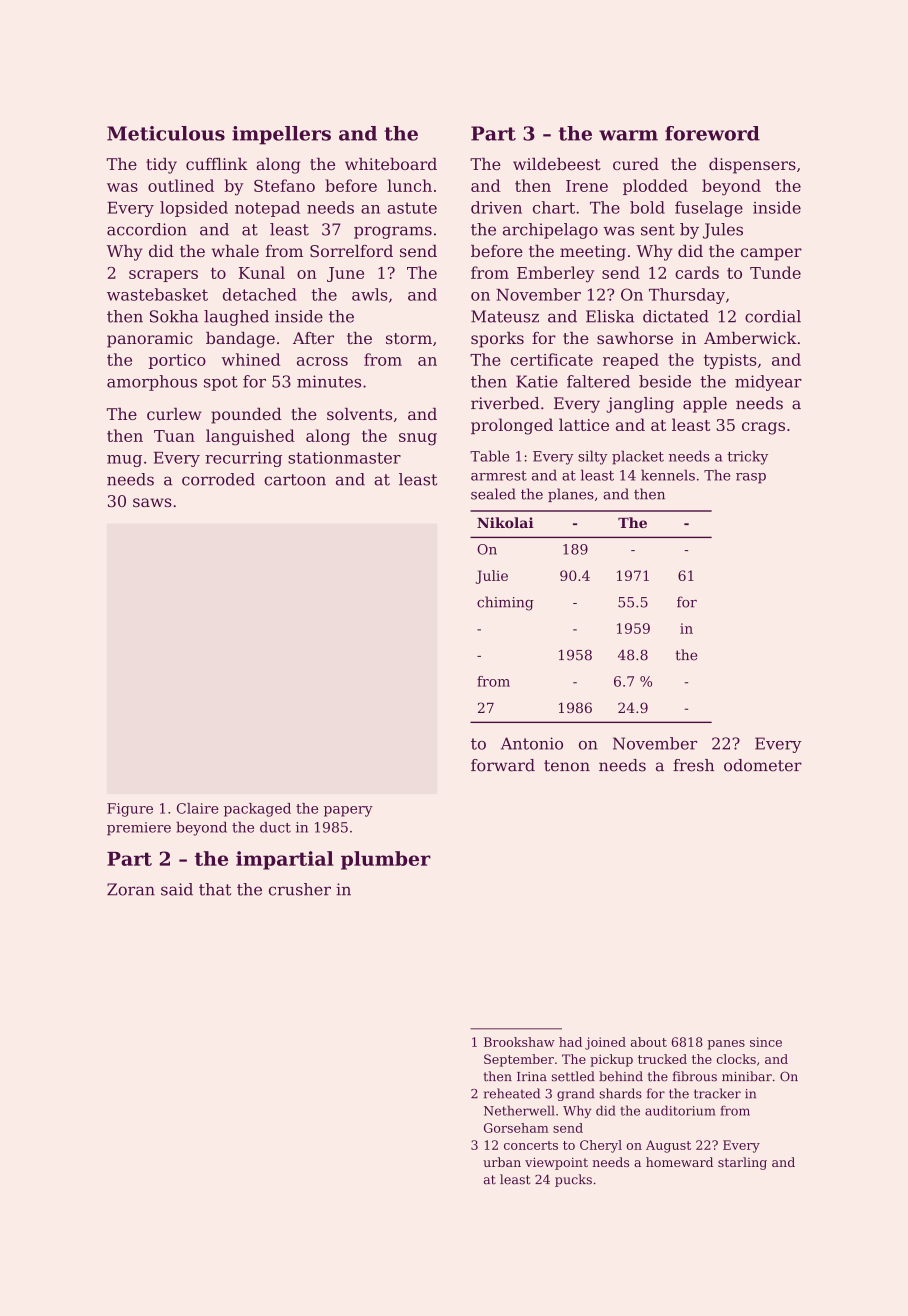 This document has height=1316, width=908. I want to click on dispensers, so click(752, 166).
